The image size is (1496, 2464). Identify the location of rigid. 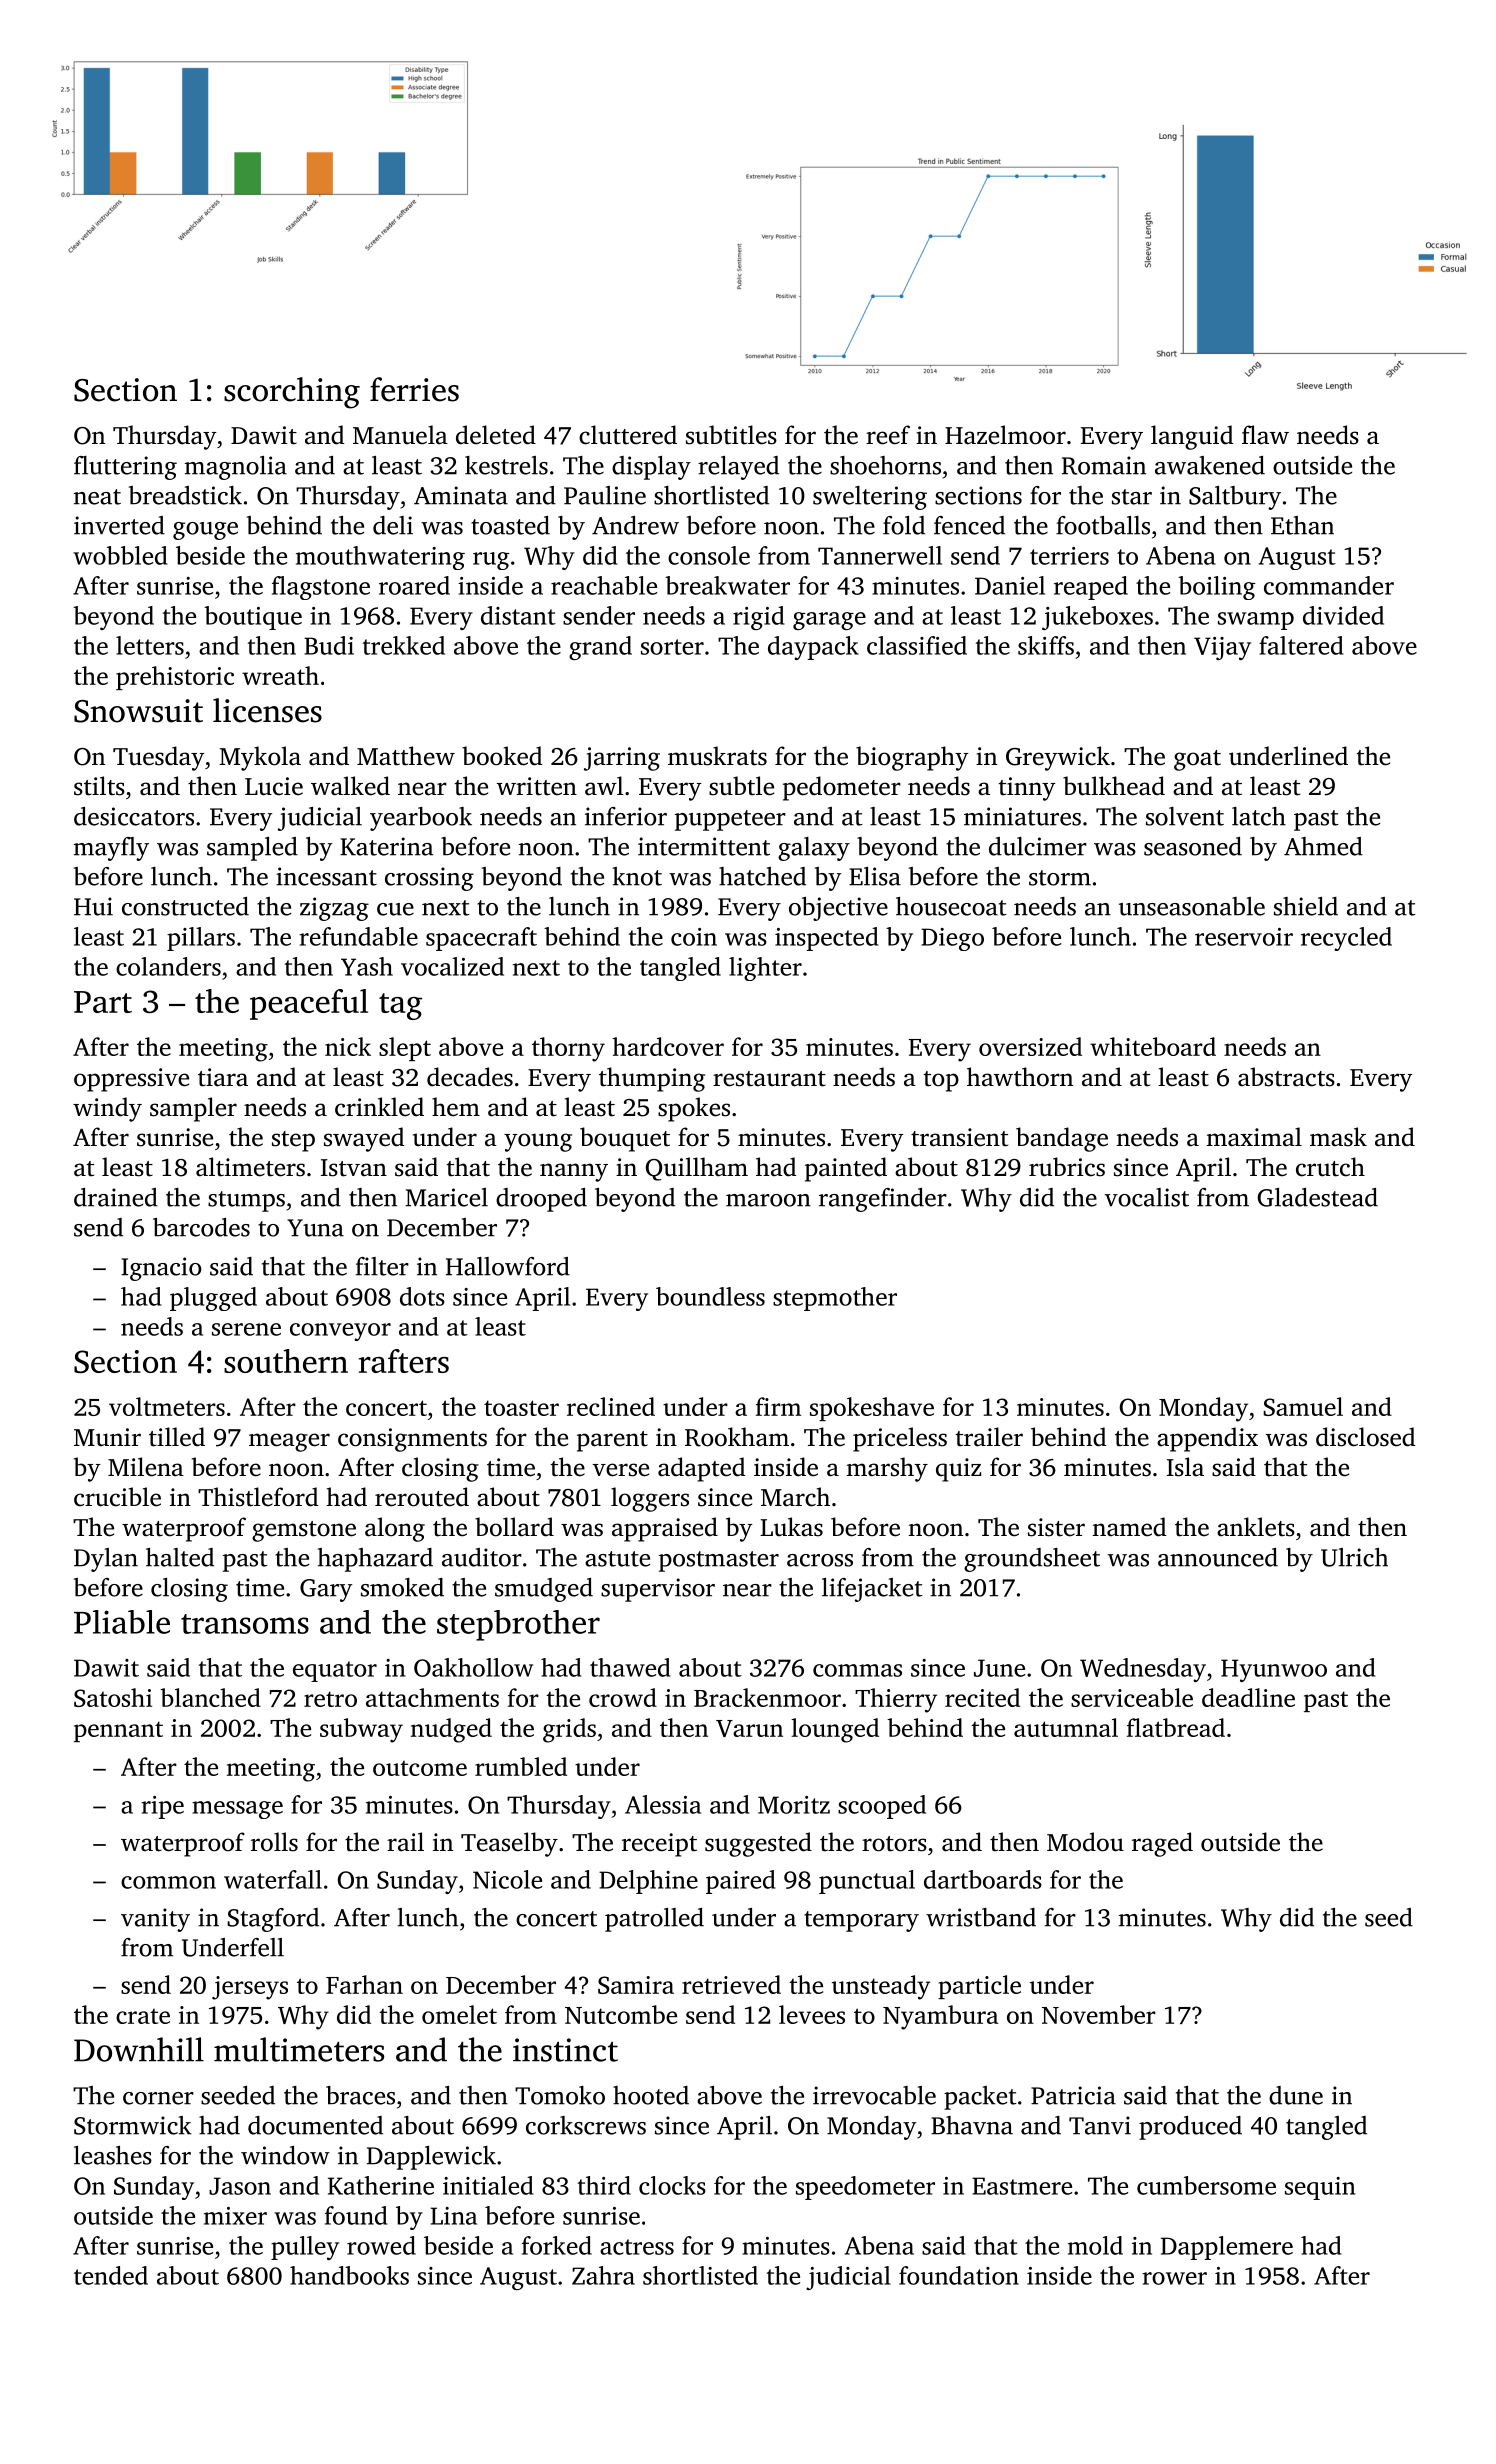
(758, 618).
